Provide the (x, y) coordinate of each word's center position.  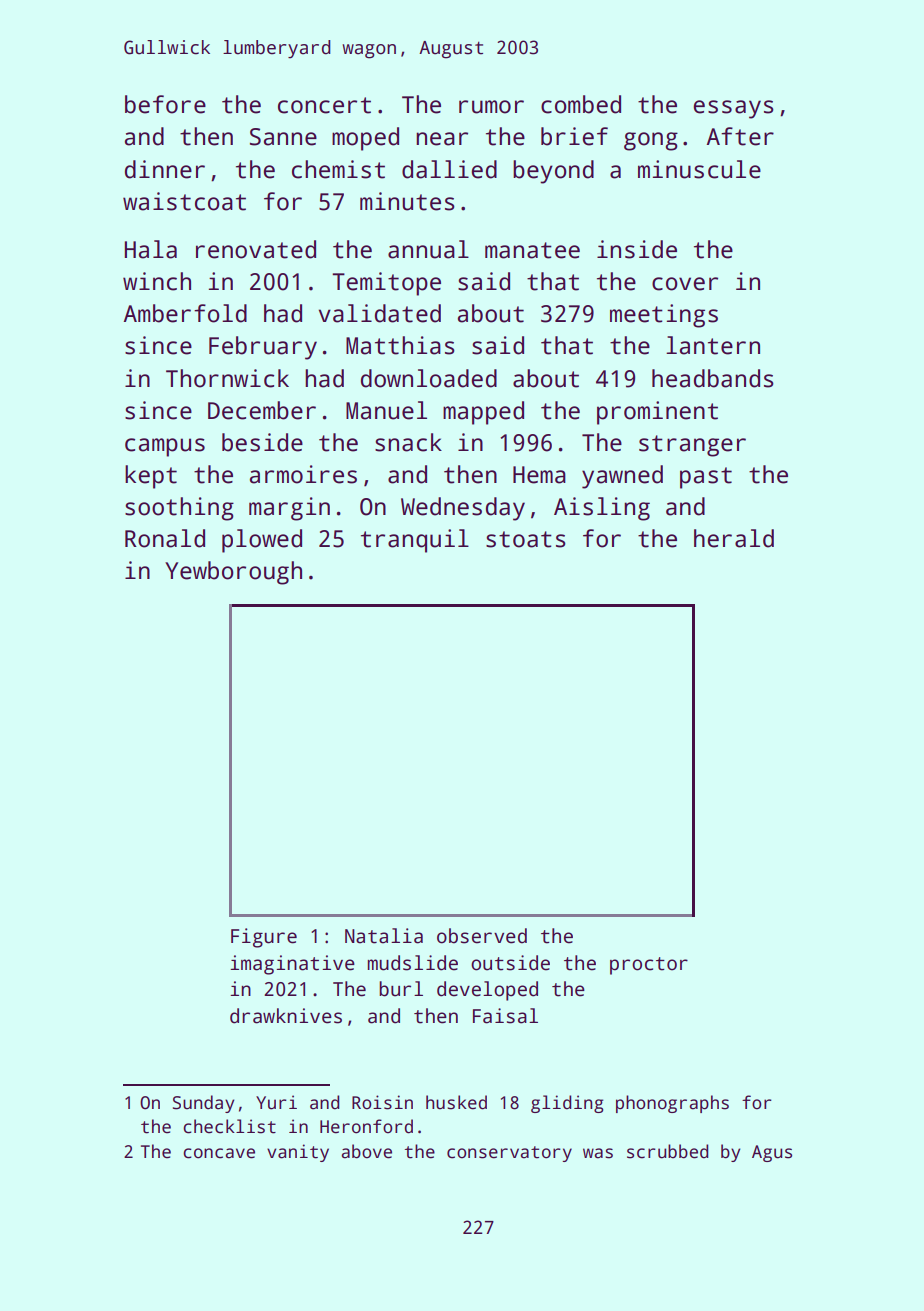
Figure (264, 938)
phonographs (672, 1104)
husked (456, 1102)
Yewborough (233, 573)
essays (733, 109)
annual (428, 249)
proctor (649, 966)
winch (157, 281)
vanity (298, 1153)
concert (324, 105)
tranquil (415, 541)
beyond (553, 172)
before (165, 104)
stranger (692, 446)
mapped (483, 413)
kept (151, 477)
